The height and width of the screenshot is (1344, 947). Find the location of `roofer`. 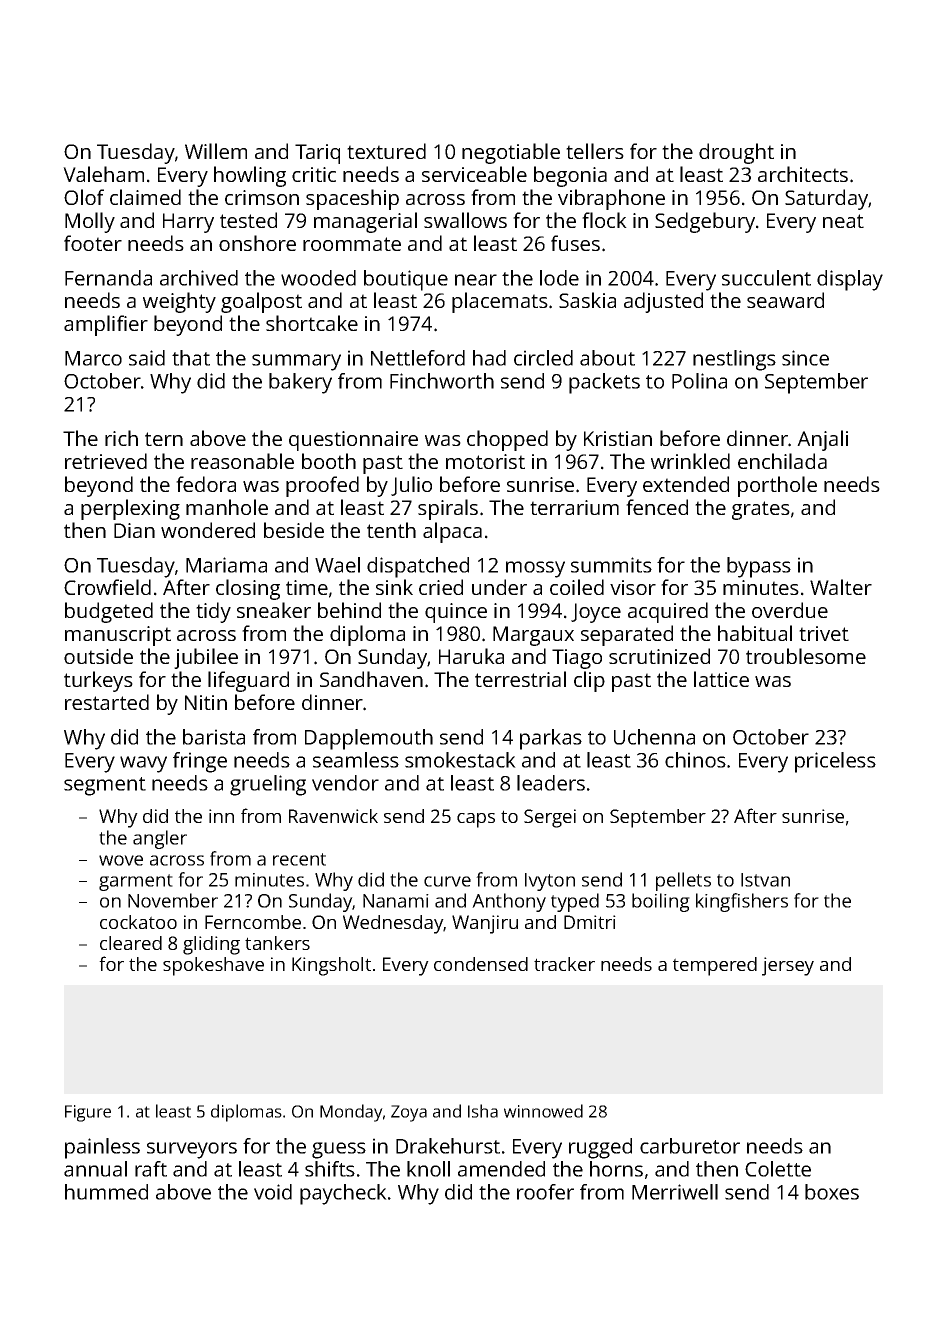

roofer is located at coordinates (545, 1192).
